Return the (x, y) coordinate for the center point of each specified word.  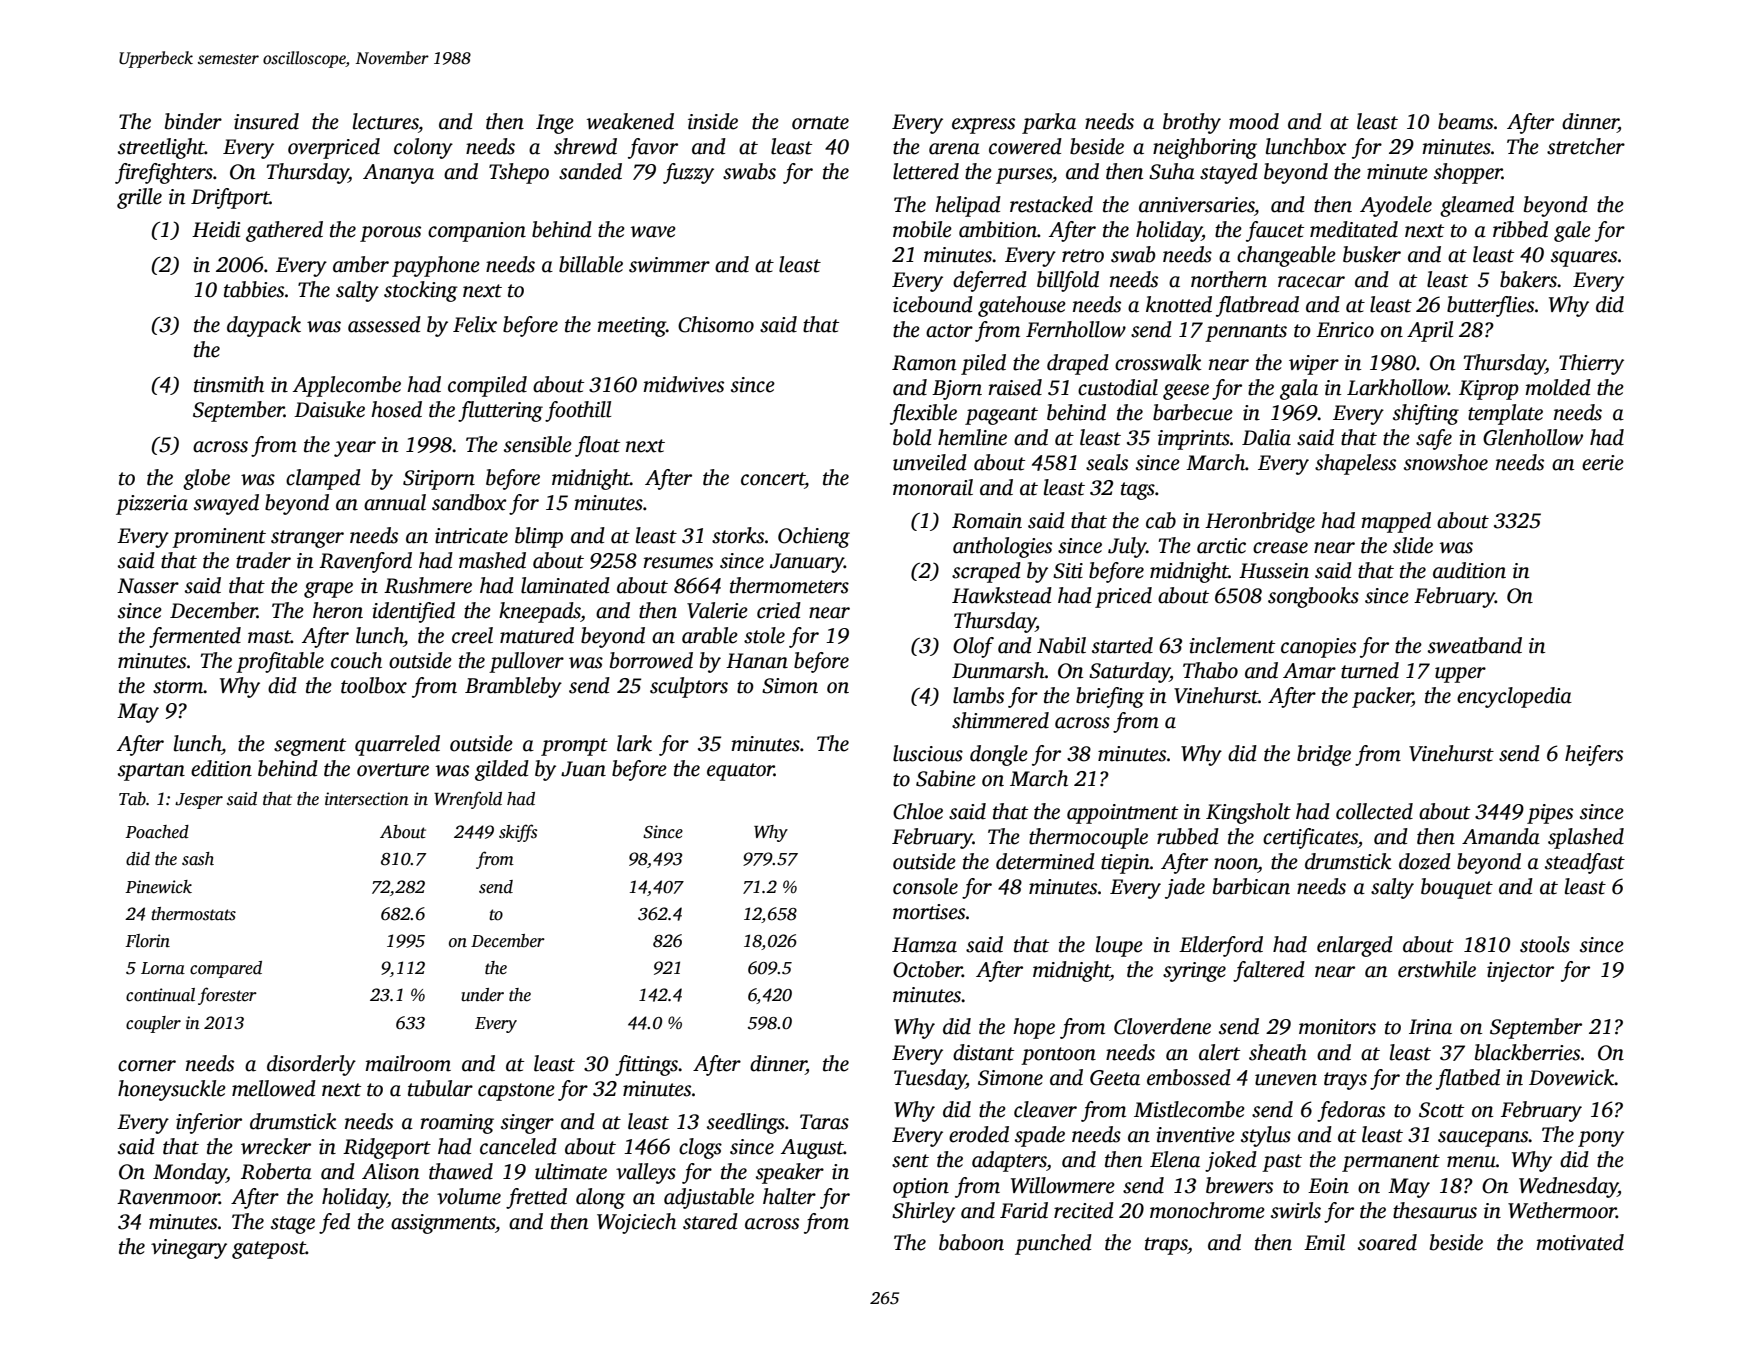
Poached (157, 832)
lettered (926, 171)
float (597, 446)
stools (1545, 944)
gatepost (269, 1250)
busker (1372, 254)
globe (206, 479)
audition (1469, 570)
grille (139, 198)
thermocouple (1088, 838)
